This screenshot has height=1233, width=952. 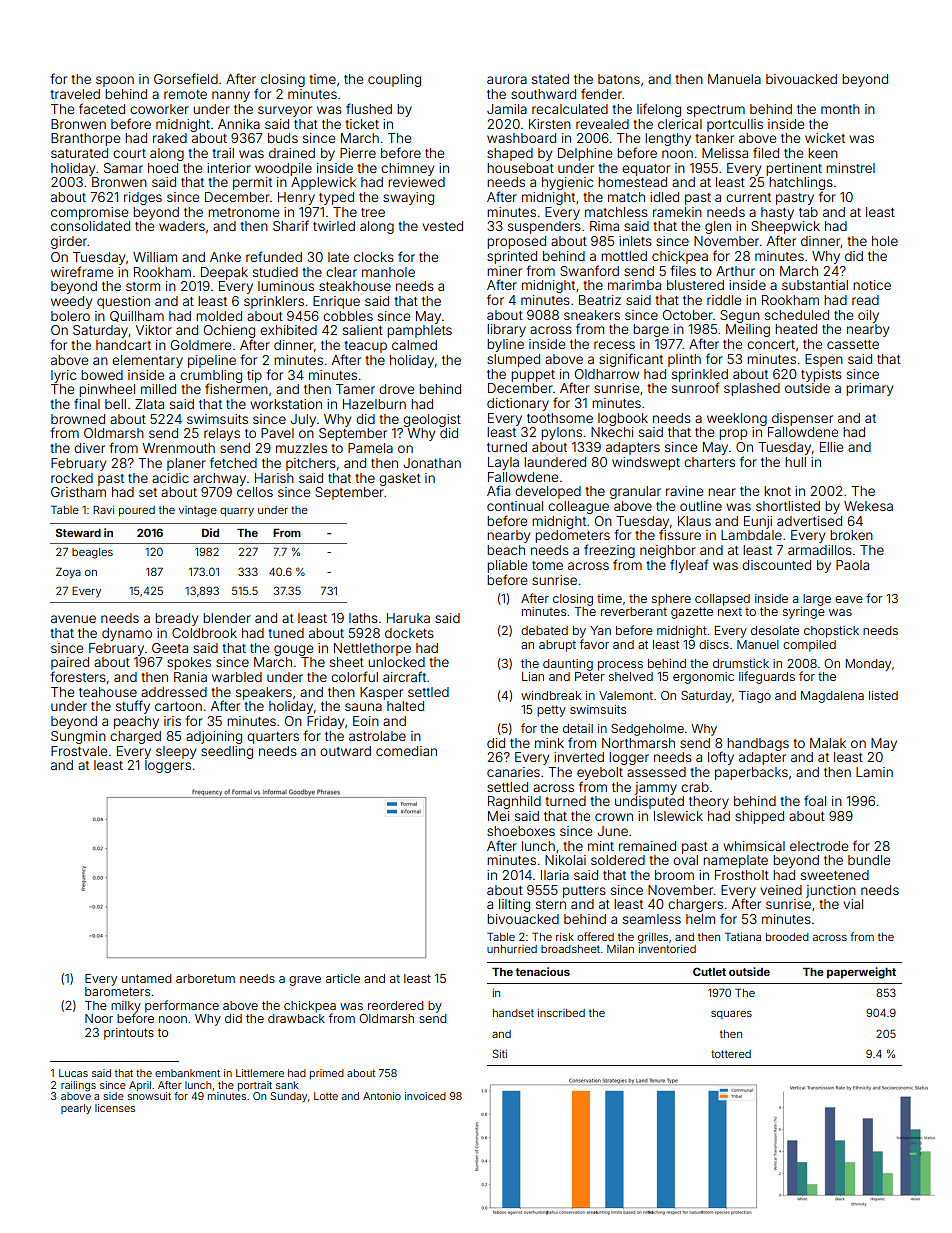 What do you see at coordinates (592, 315) in the screenshot?
I see `sneakers` at bounding box center [592, 315].
